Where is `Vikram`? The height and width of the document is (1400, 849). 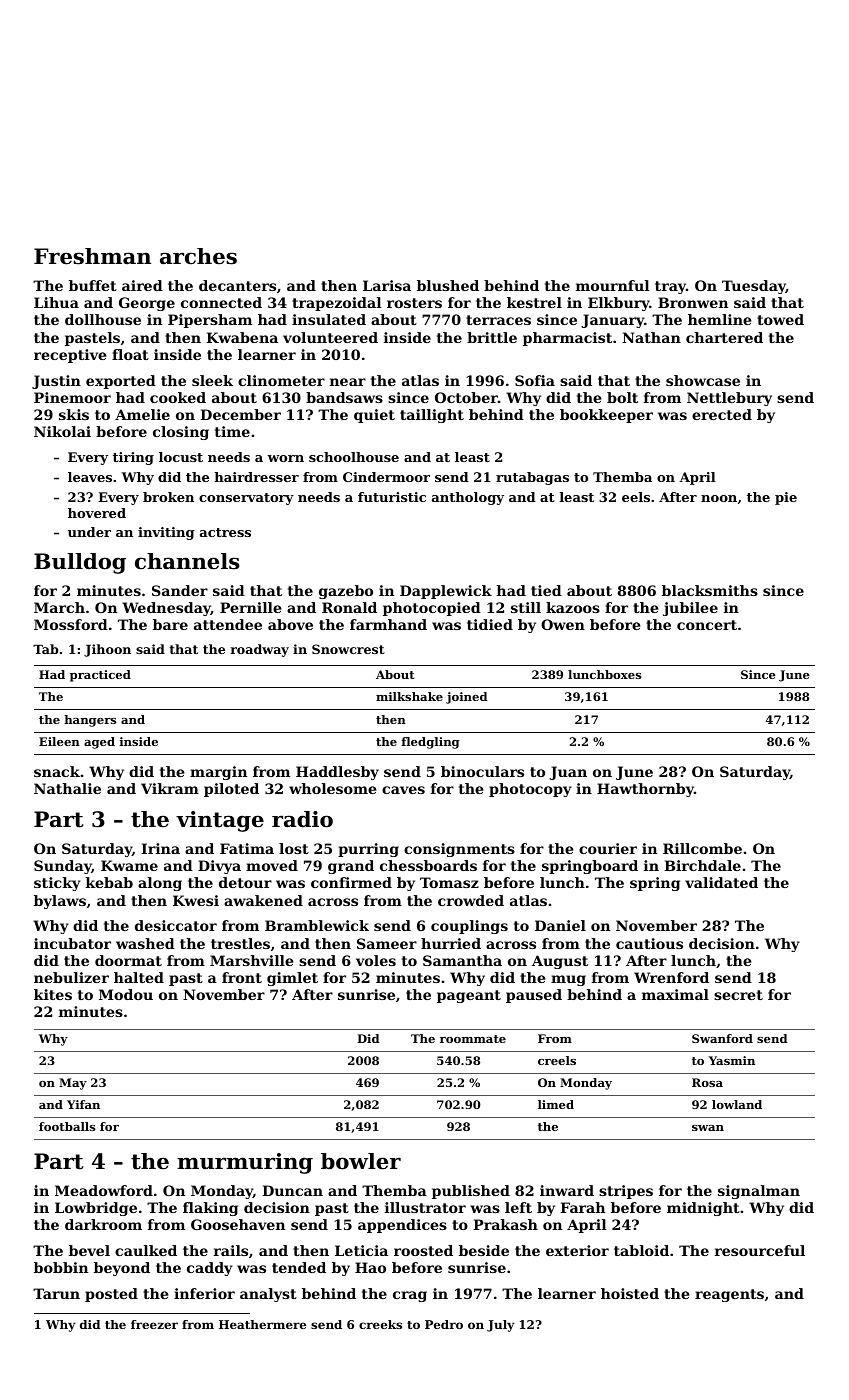
Vikram is located at coordinates (170, 788).
